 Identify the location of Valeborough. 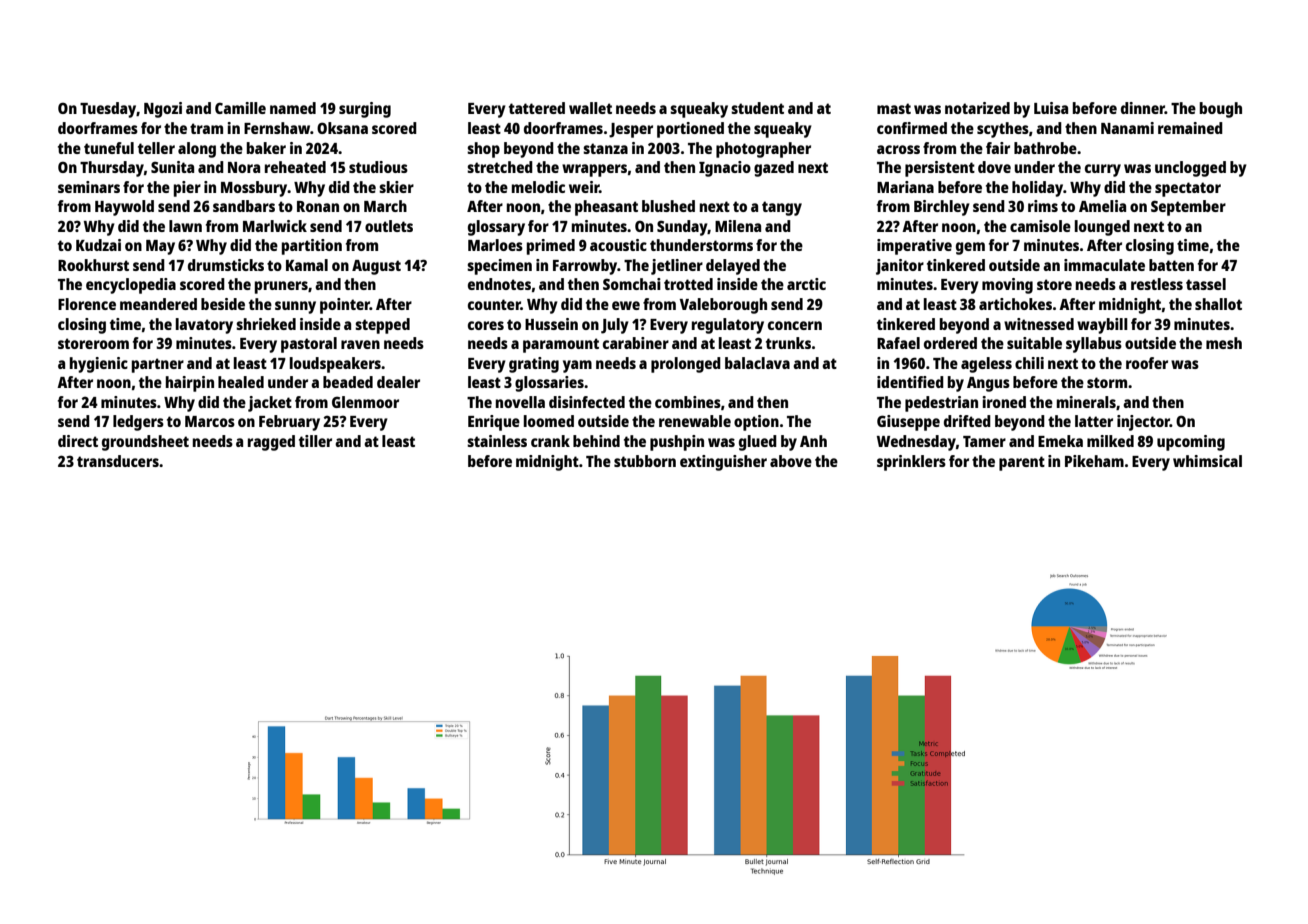
(723, 306).
